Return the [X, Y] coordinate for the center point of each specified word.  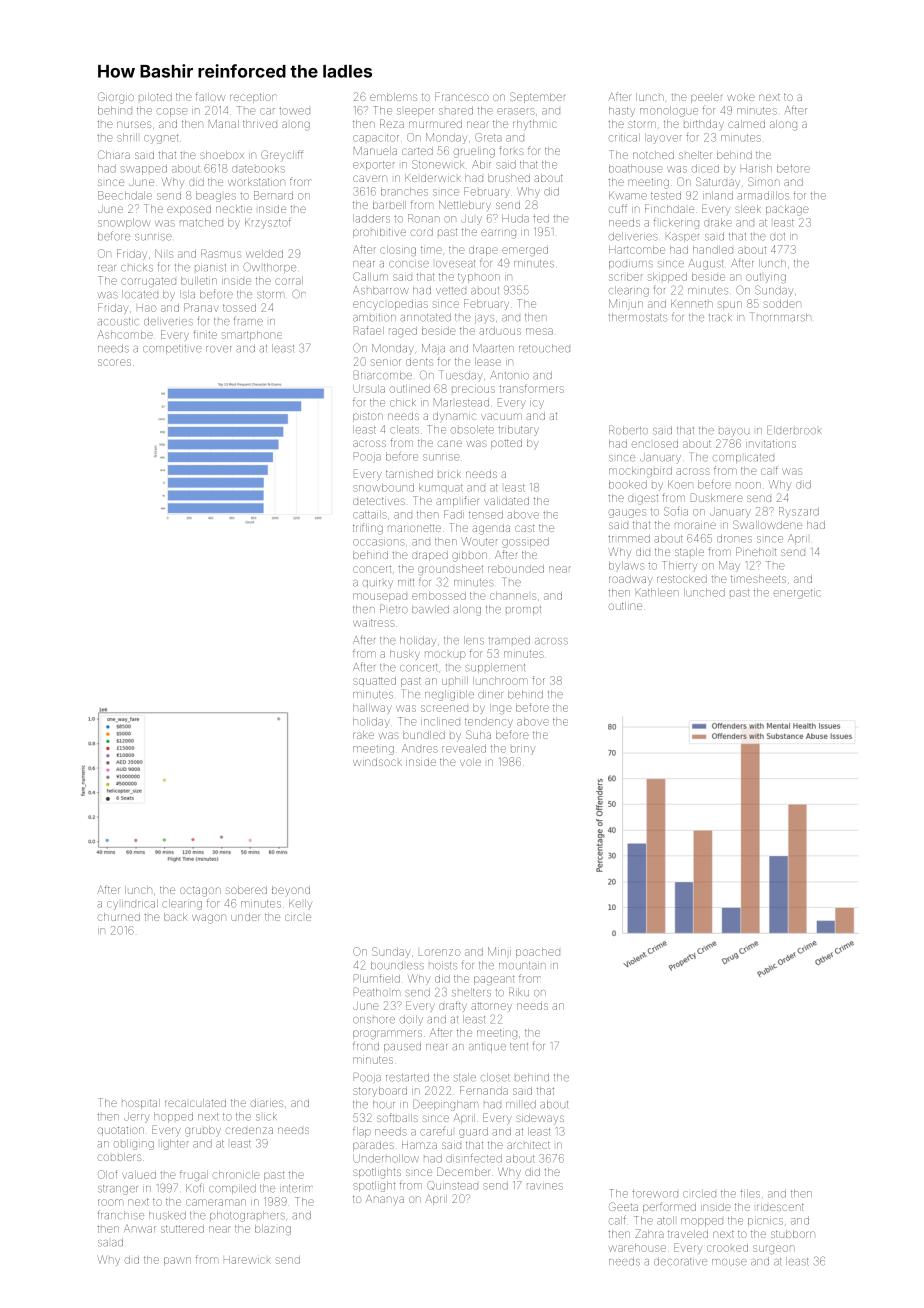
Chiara [114, 154]
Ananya [385, 1199]
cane [450, 443]
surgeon [774, 1249]
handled [713, 250]
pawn [177, 1261]
